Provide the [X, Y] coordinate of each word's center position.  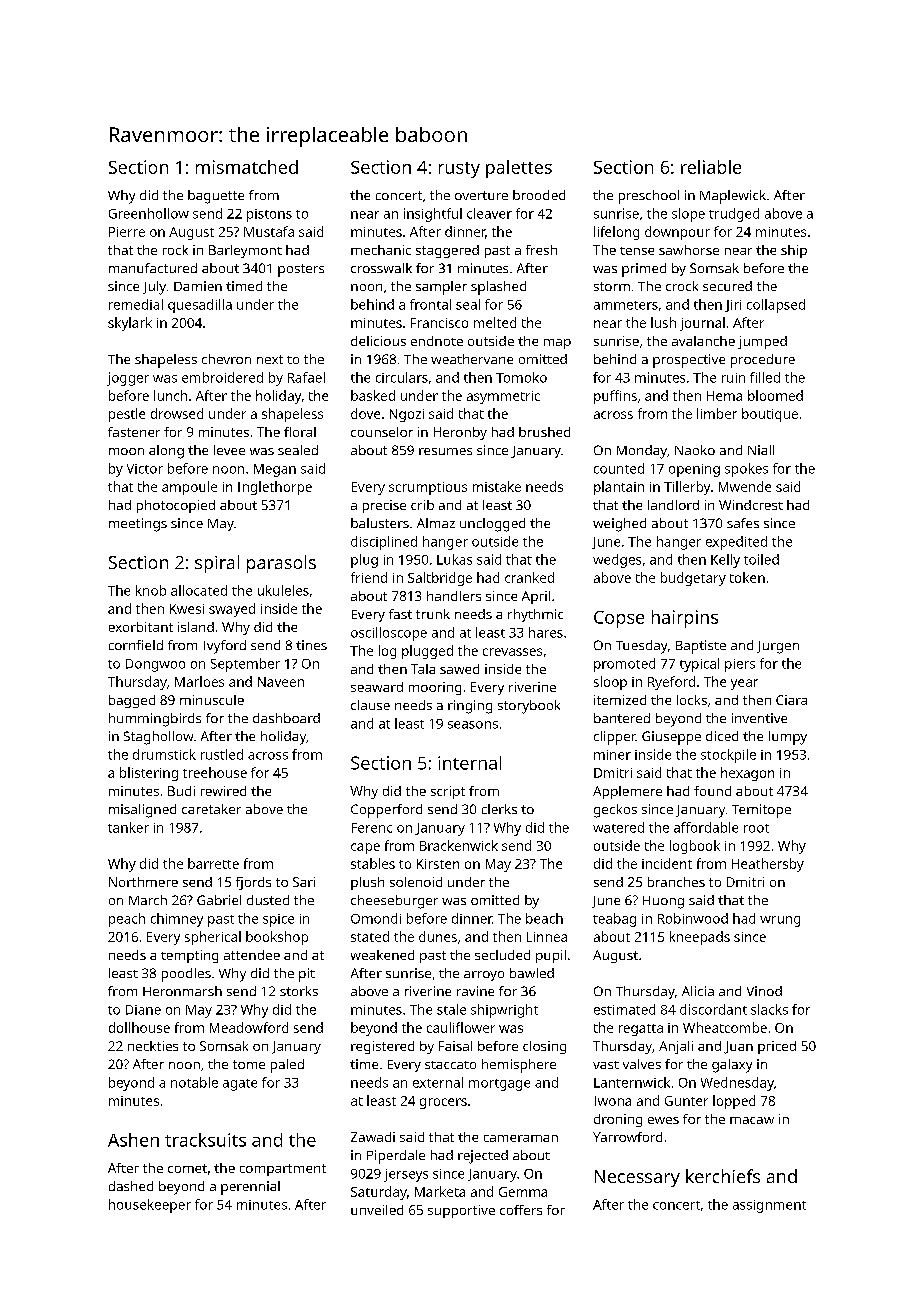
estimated [624, 1009]
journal [702, 324]
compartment [283, 1170]
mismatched [247, 167]
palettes [519, 169]
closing [544, 1047]
